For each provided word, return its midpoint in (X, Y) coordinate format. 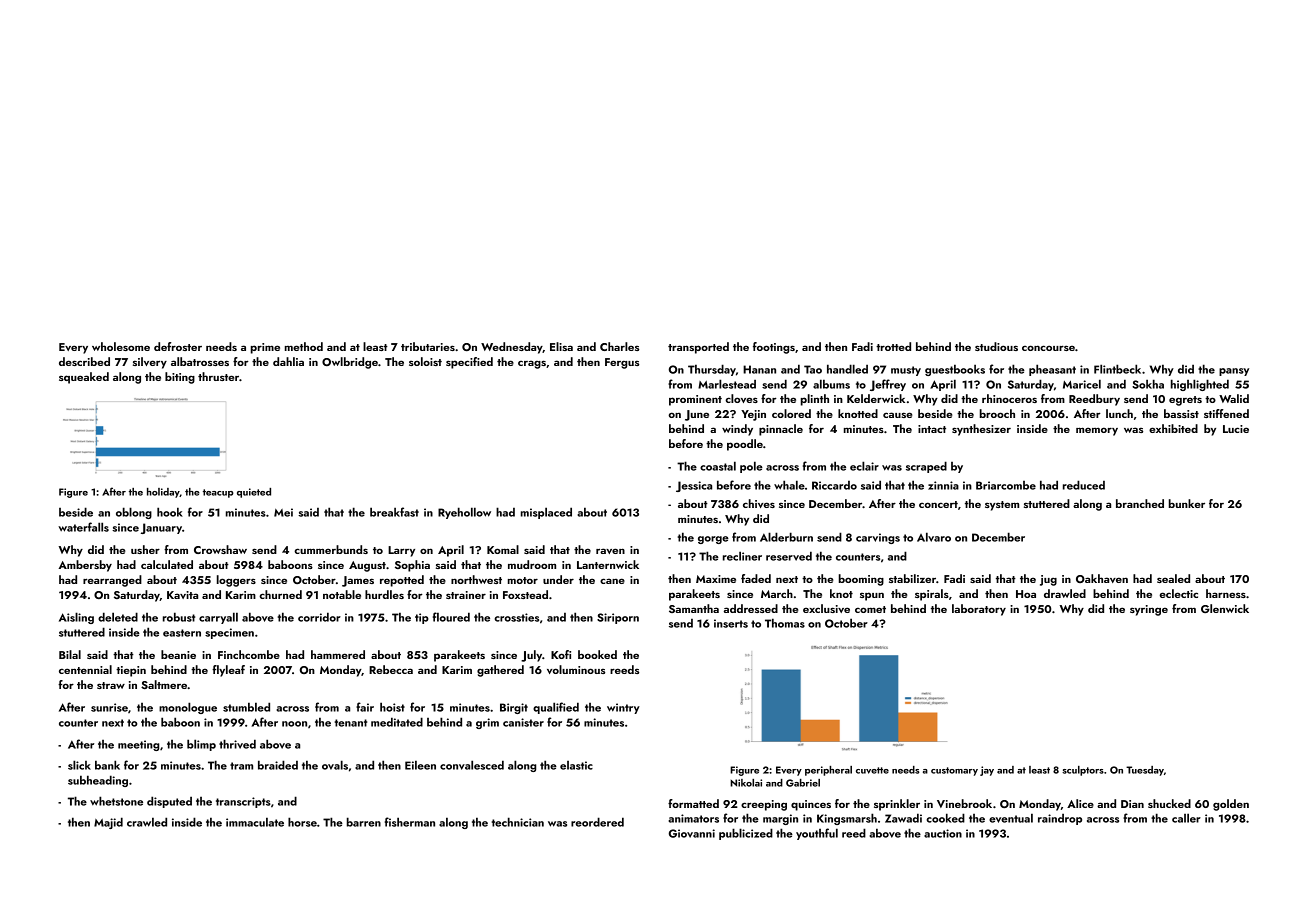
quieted (254, 493)
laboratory (979, 610)
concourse (1048, 348)
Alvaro (934, 537)
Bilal (70, 654)
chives (759, 503)
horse (302, 822)
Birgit (514, 708)
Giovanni (692, 833)
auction (943, 833)
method (304, 346)
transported (698, 348)
